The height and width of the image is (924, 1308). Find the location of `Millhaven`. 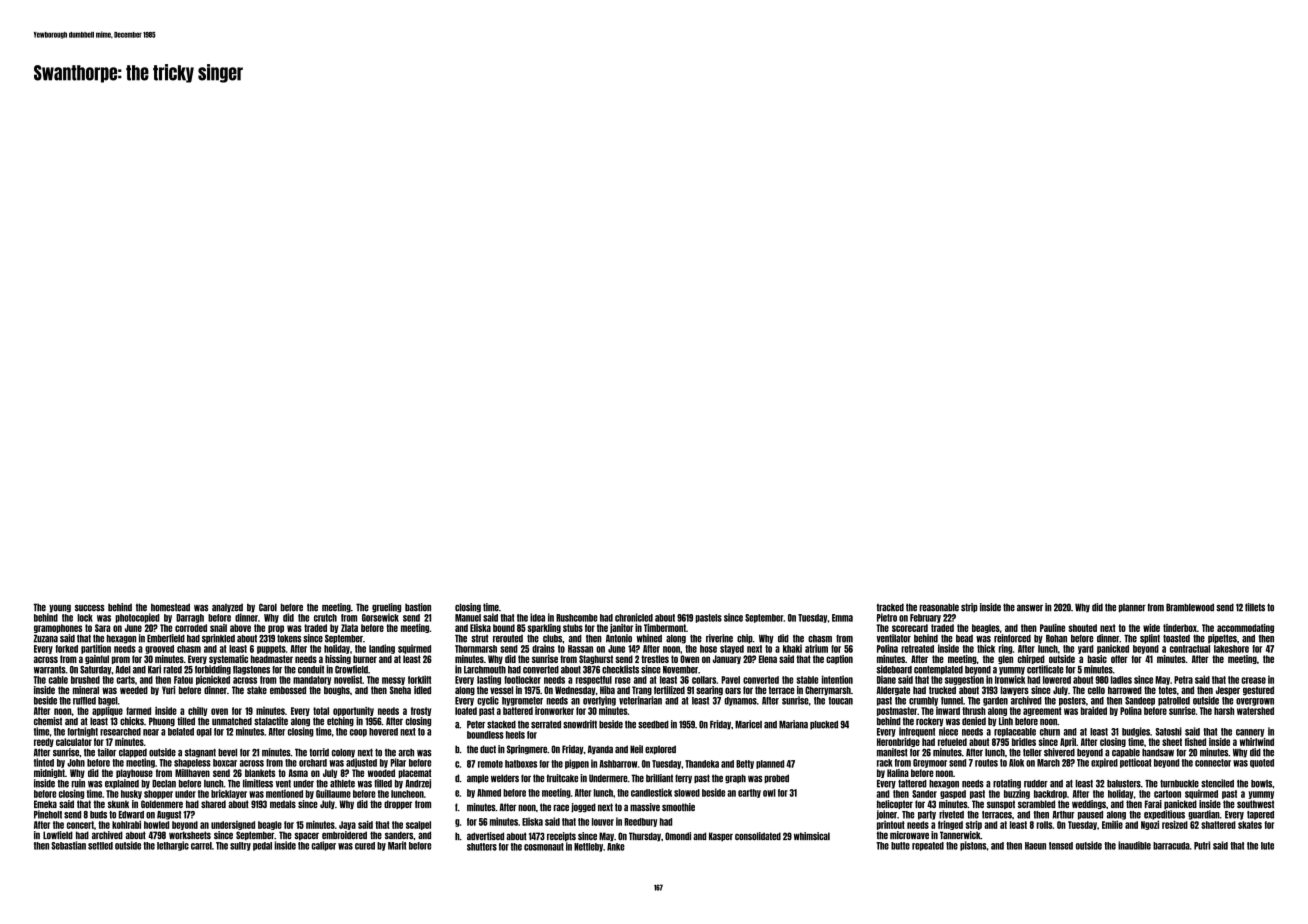

Millhaven is located at coordinates (192, 773).
